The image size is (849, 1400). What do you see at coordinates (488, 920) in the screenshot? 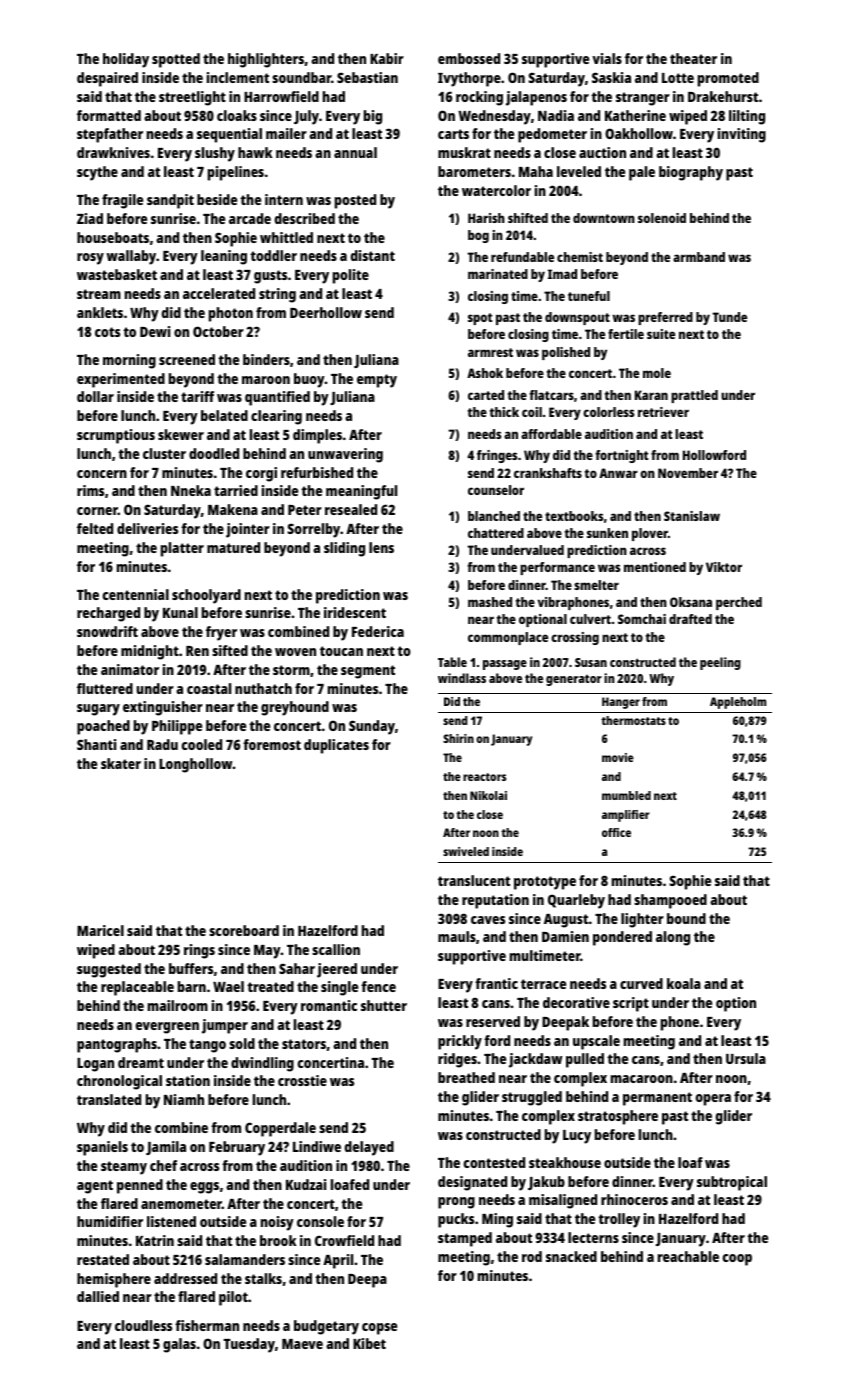
I see `caves` at bounding box center [488, 920].
